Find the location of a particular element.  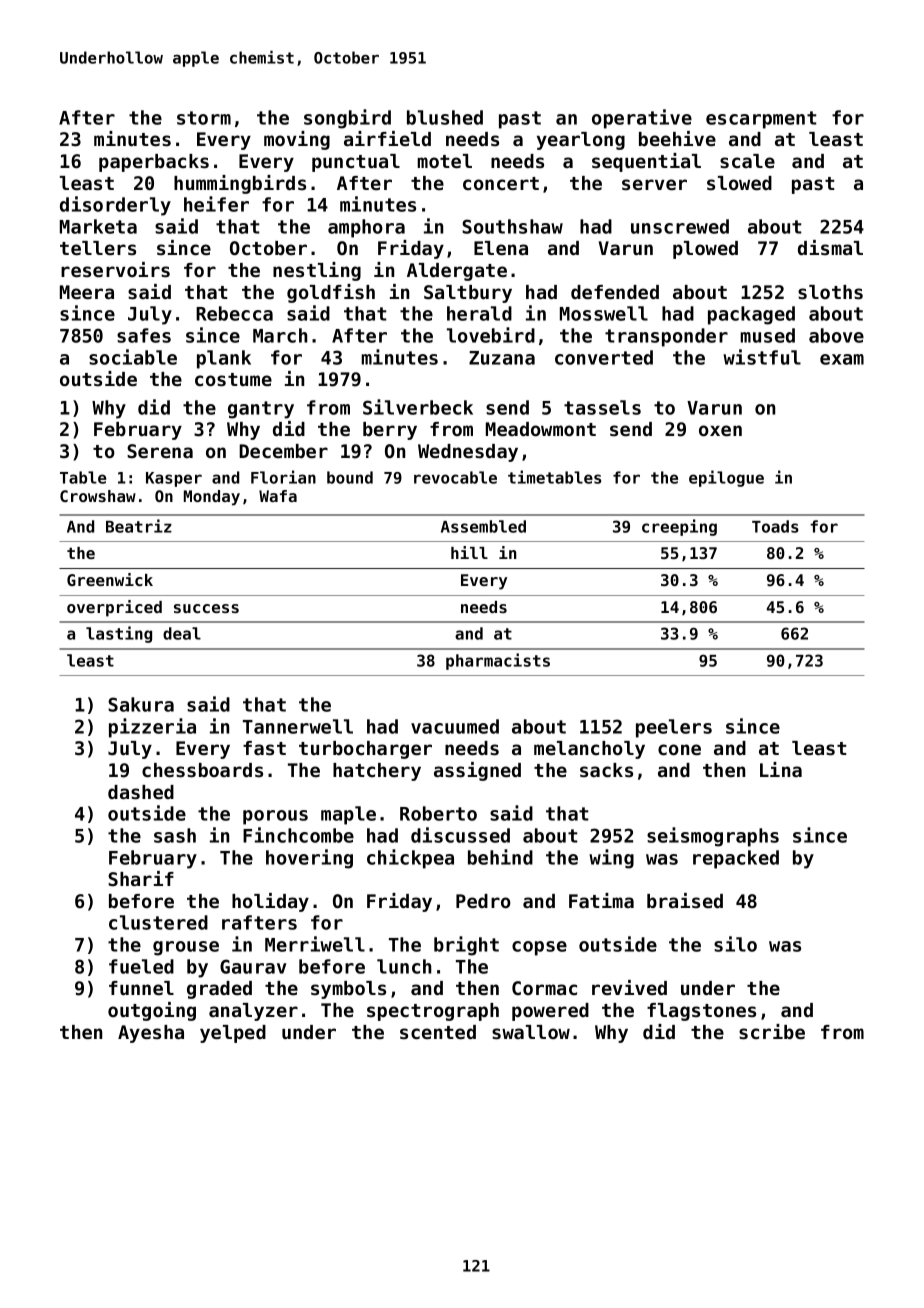

Ayesha is located at coordinates (151, 1034).
